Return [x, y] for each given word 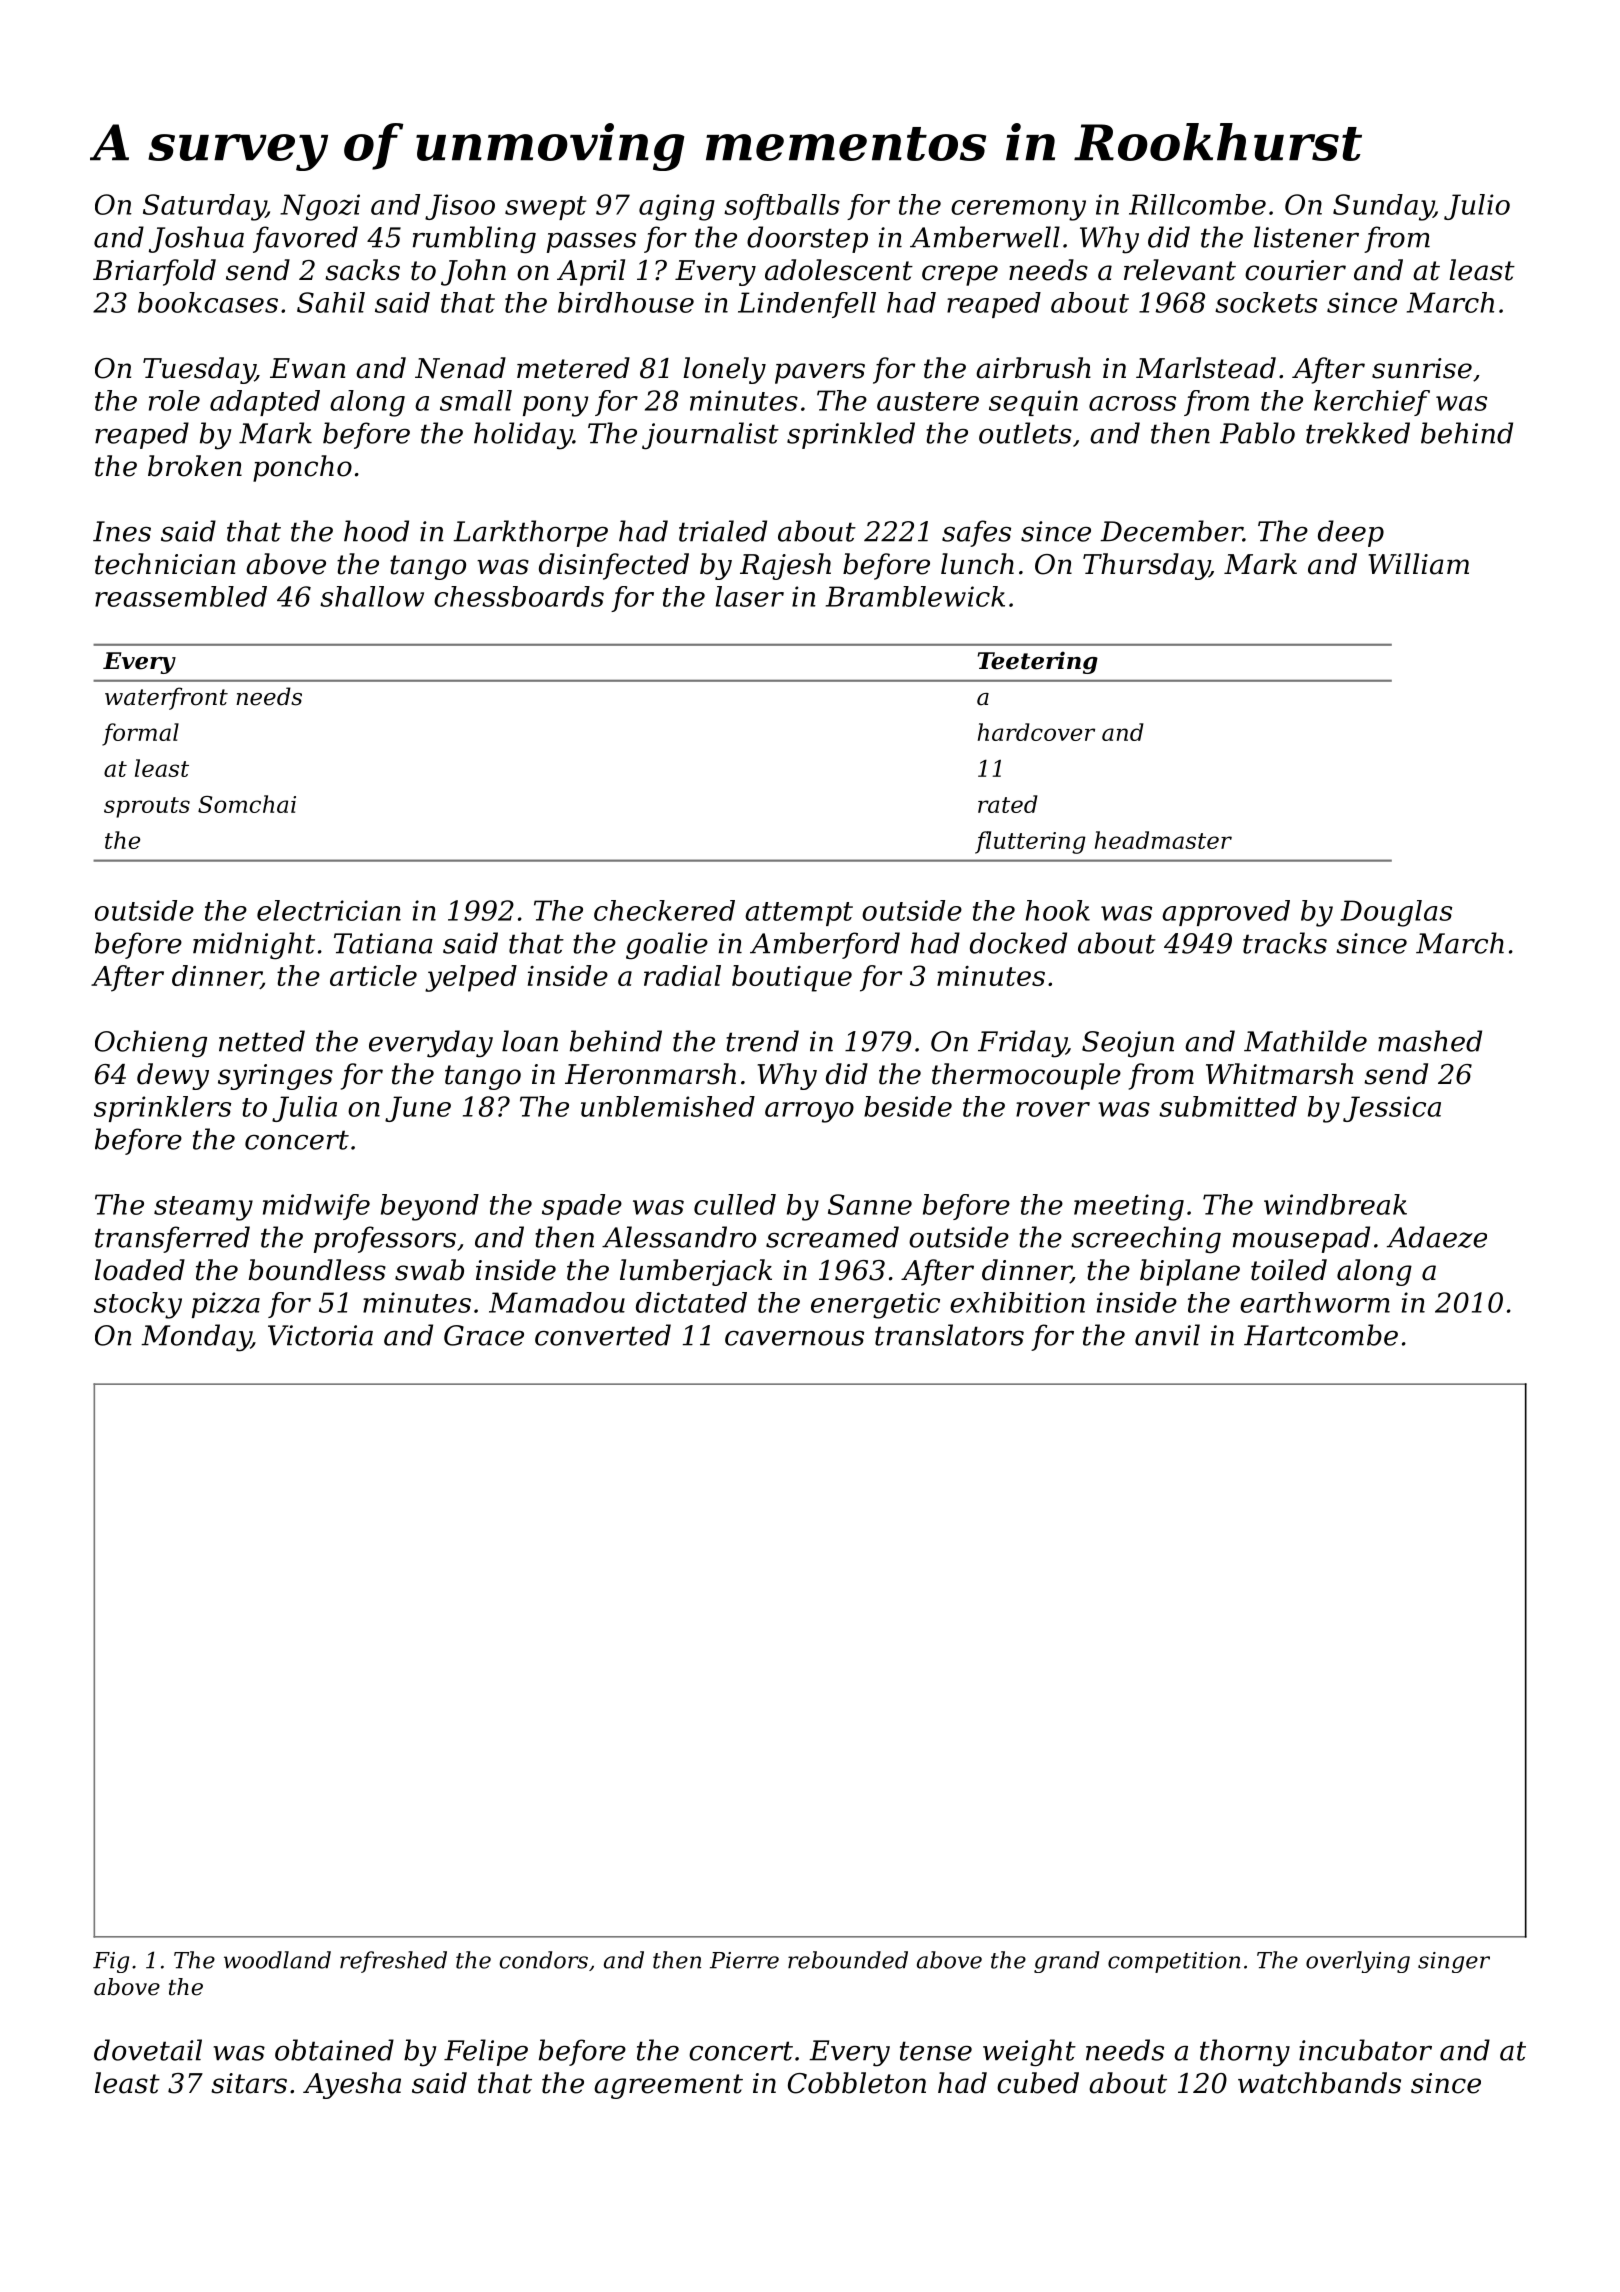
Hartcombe [1321, 1335]
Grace [484, 1335]
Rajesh [785, 566]
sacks [362, 270]
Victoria [320, 1335]
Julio [1477, 207]
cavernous [794, 1338]
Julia [304, 1109]
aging [677, 207]
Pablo [1257, 433]
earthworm [1315, 1302]
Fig [111, 1962]
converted [603, 1335]
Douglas [1396, 913]
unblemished [668, 1106]
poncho [302, 468]
